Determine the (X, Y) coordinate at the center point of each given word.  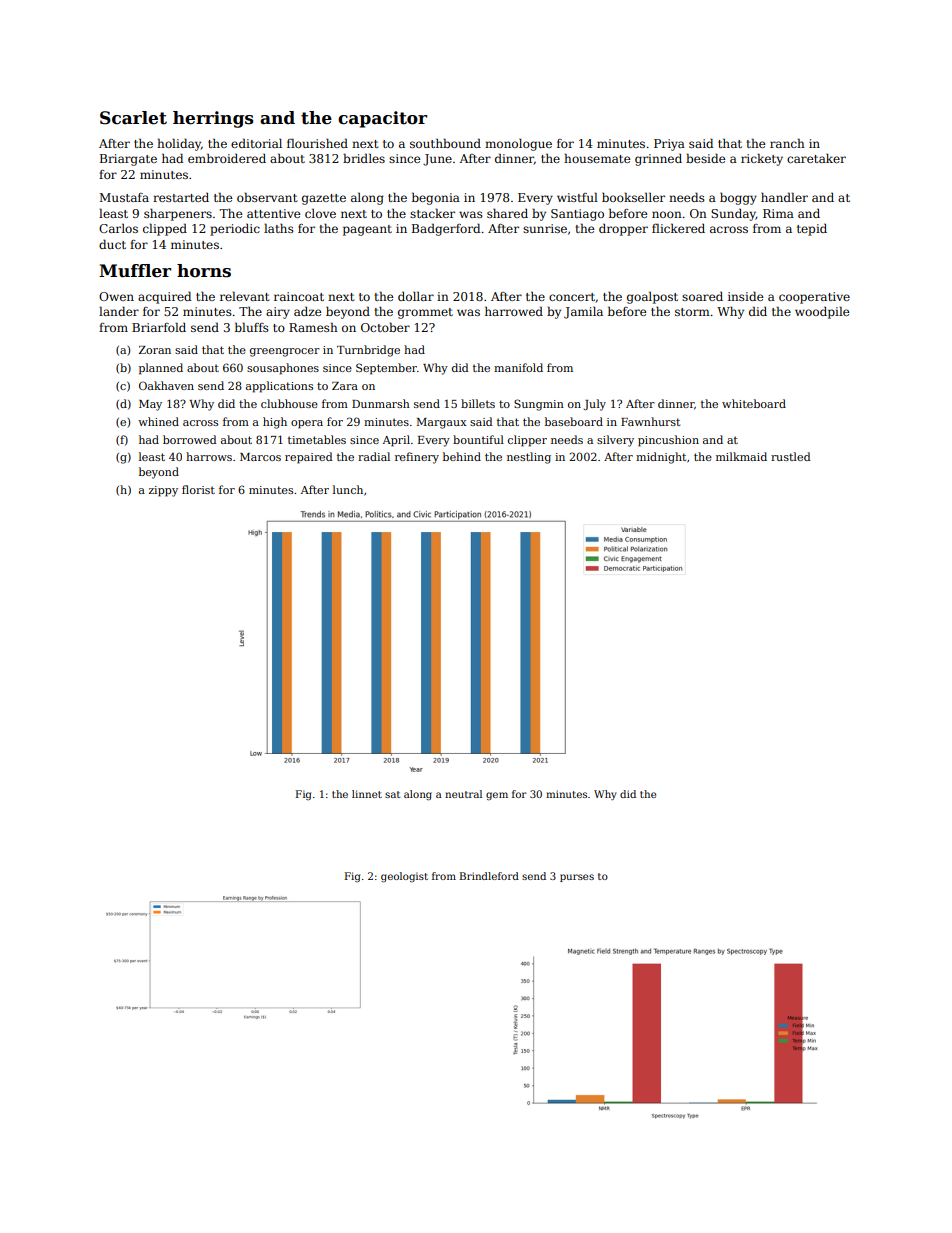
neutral (463, 794)
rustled (791, 456)
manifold (518, 367)
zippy (163, 491)
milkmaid (741, 456)
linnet (367, 794)
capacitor (382, 119)
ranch (787, 143)
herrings (213, 119)
